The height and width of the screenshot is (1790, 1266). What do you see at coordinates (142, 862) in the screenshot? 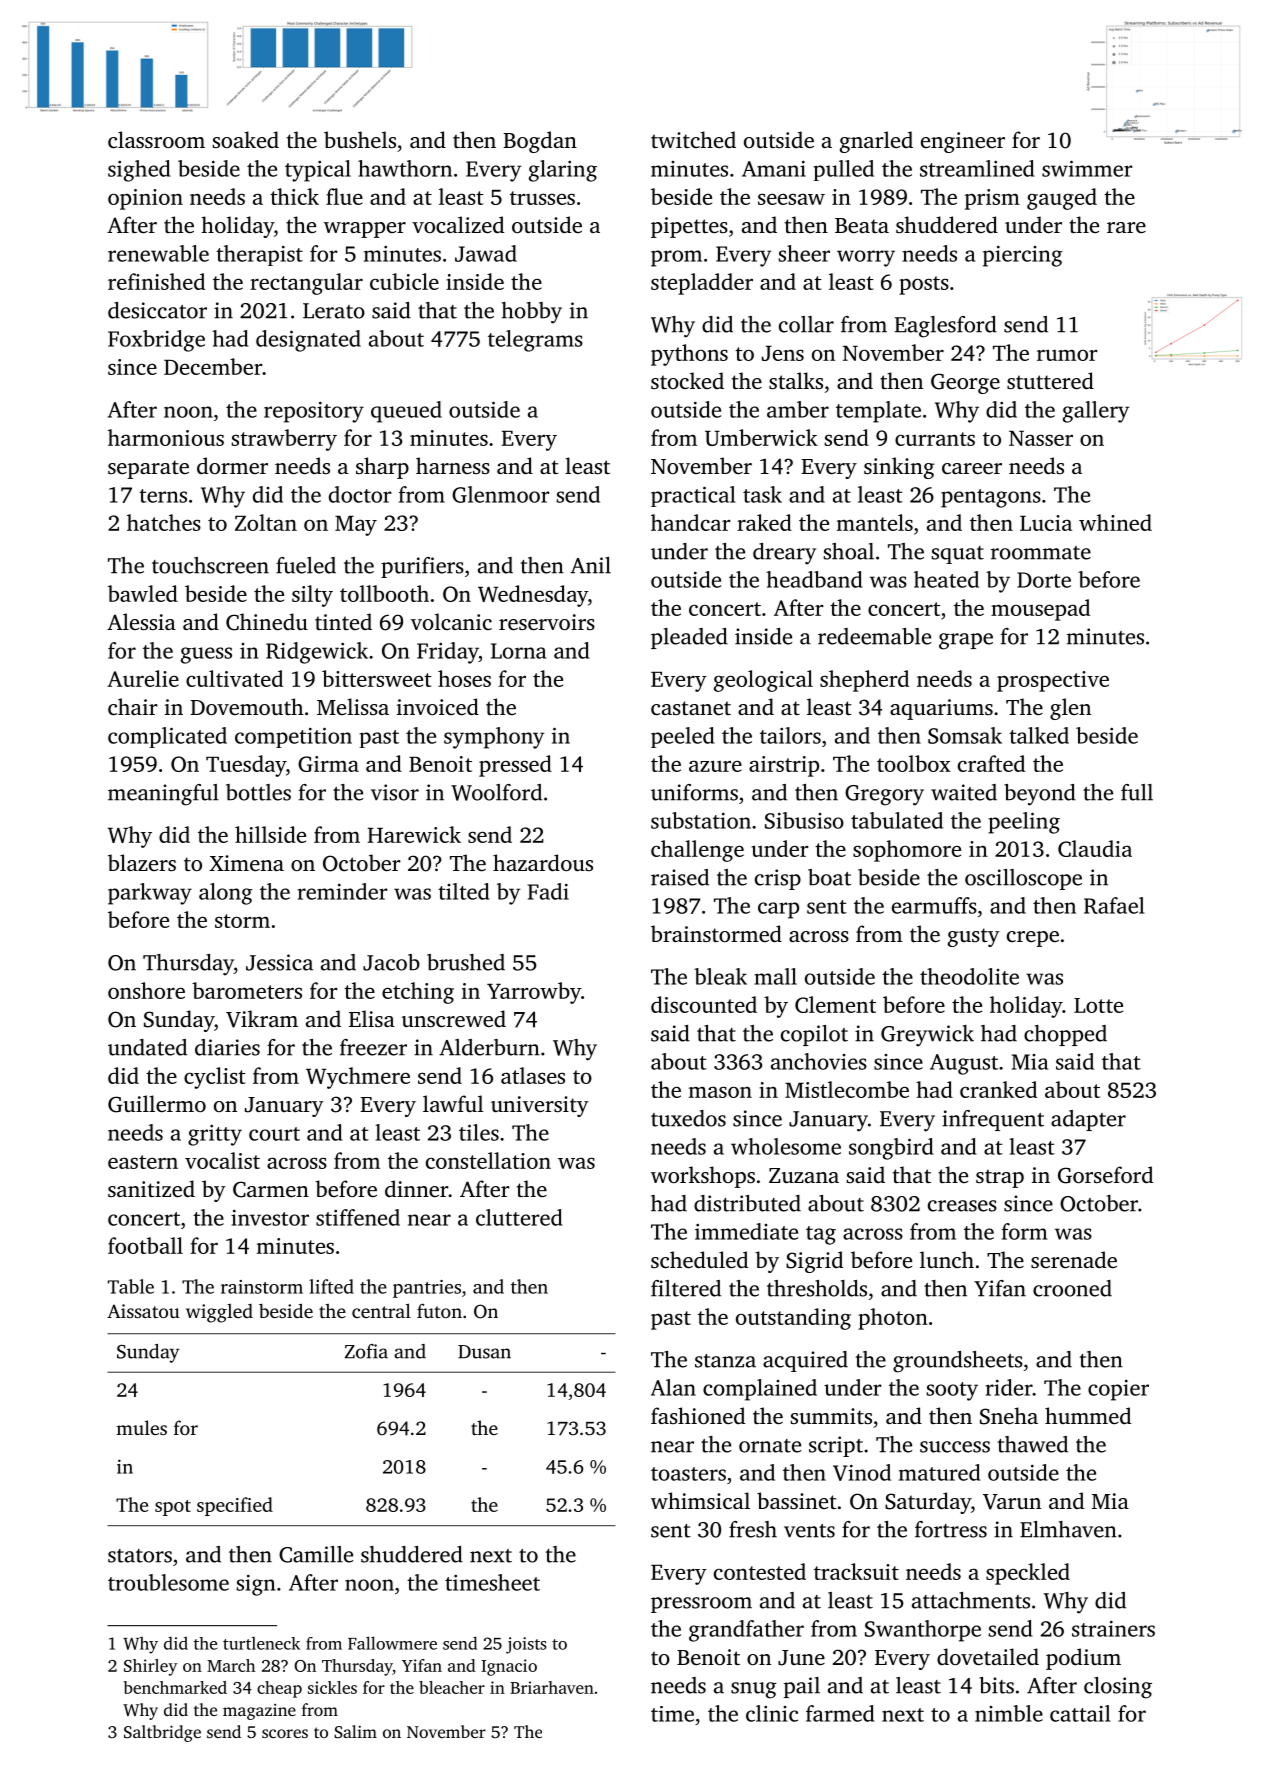
I see `blazers` at bounding box center [142, 862].
